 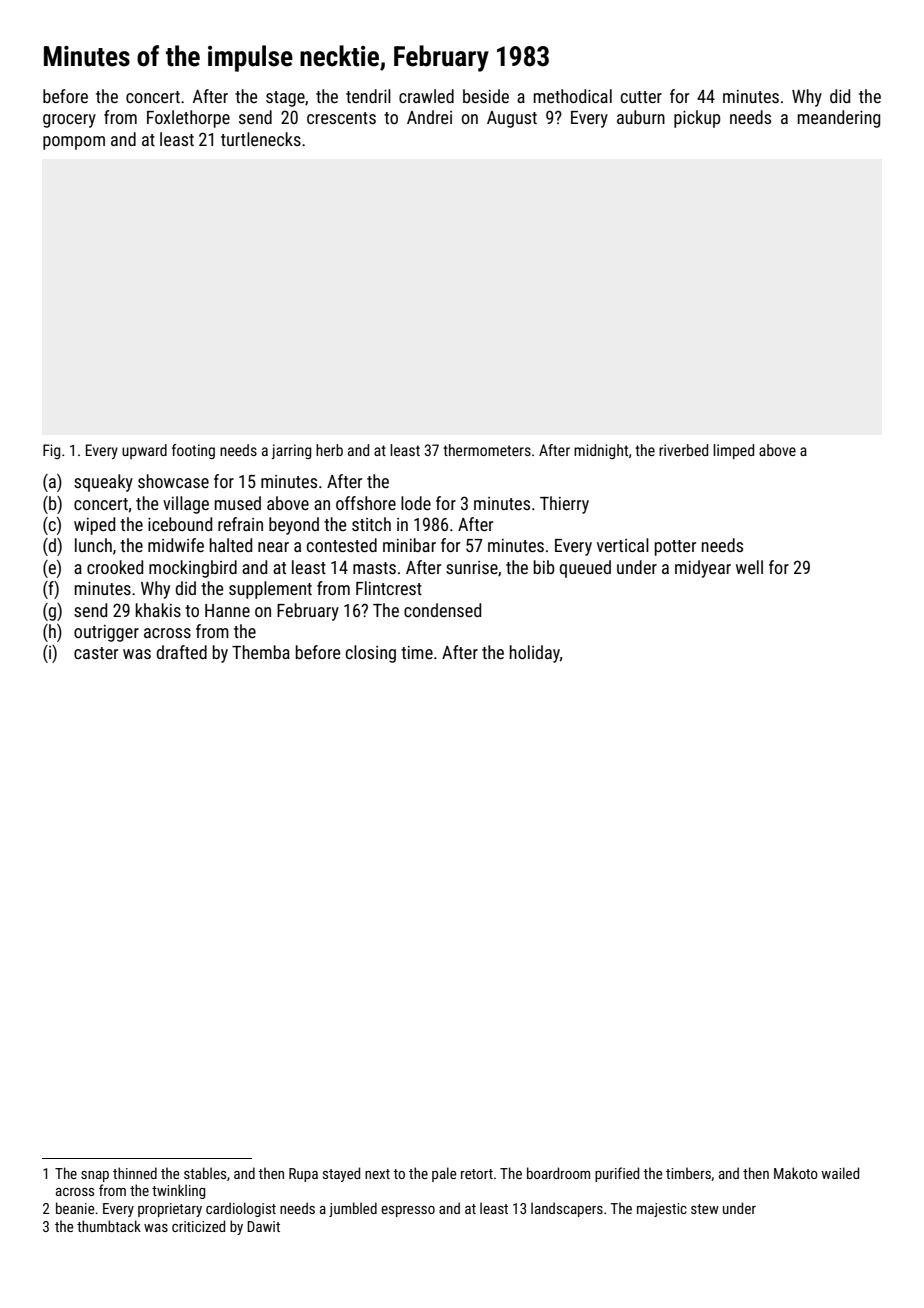 I want to click on beside, so click(x=486, y=96).
